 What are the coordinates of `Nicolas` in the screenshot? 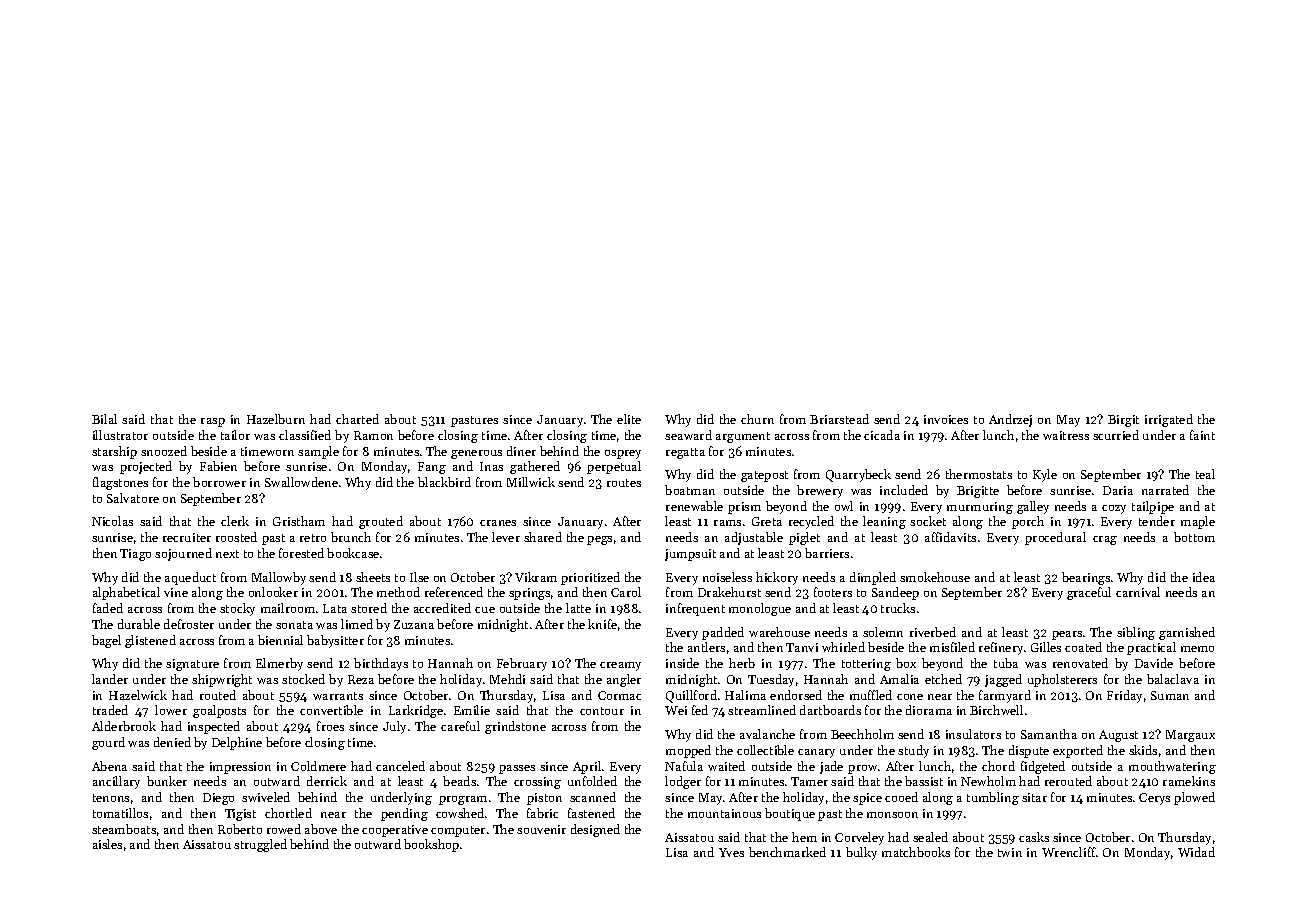 It's located at (112, 521).
